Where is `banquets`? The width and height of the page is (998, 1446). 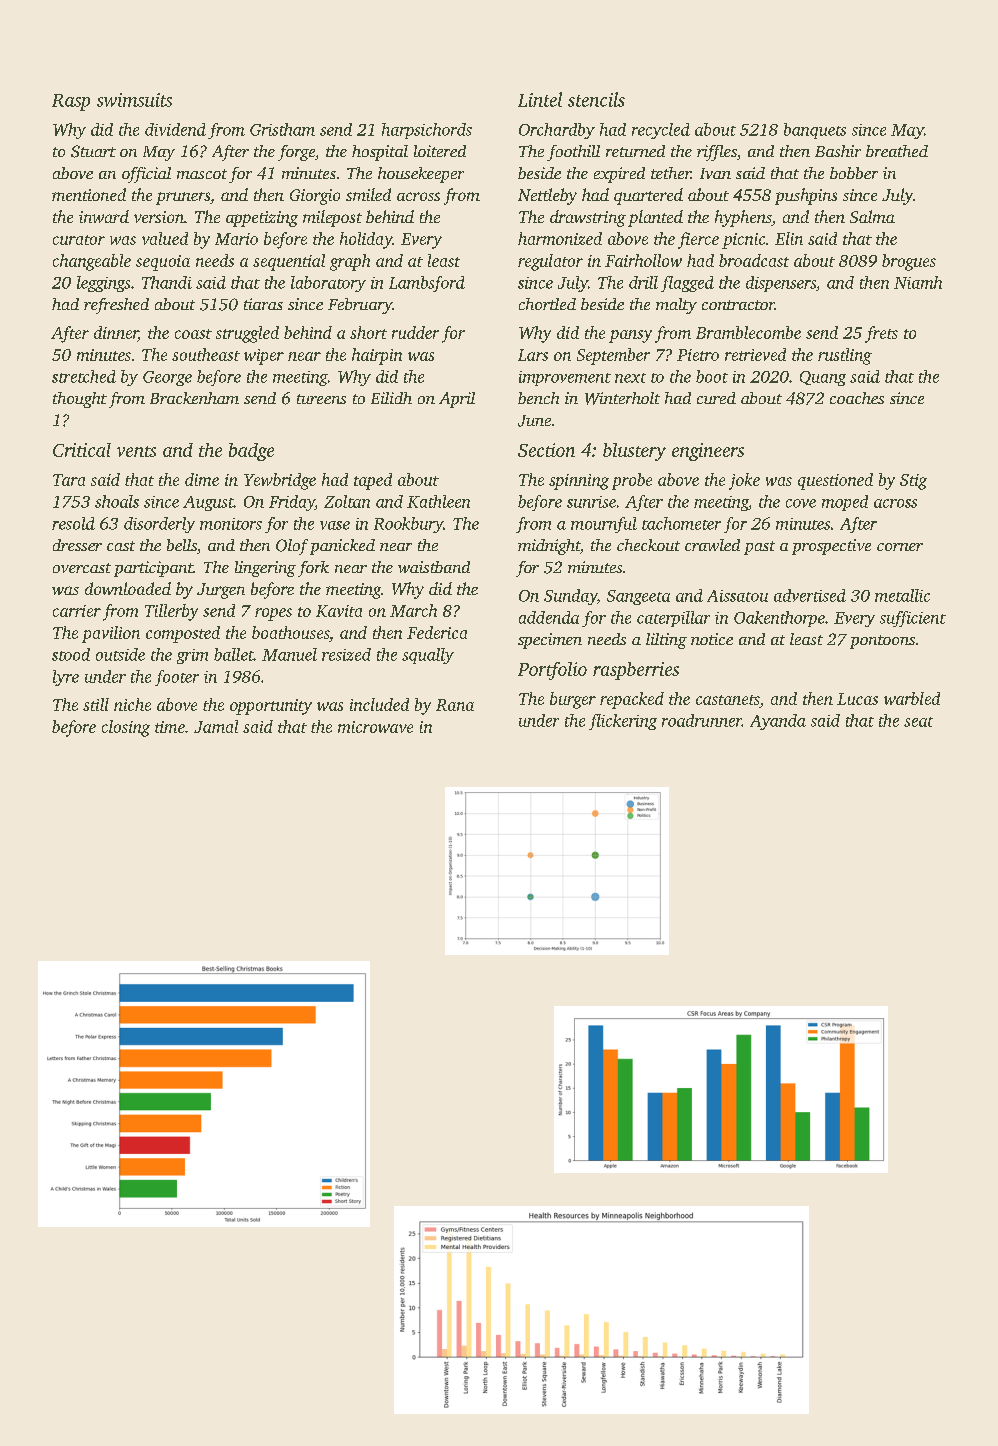
banquets is located at coordinates (815, 131).
